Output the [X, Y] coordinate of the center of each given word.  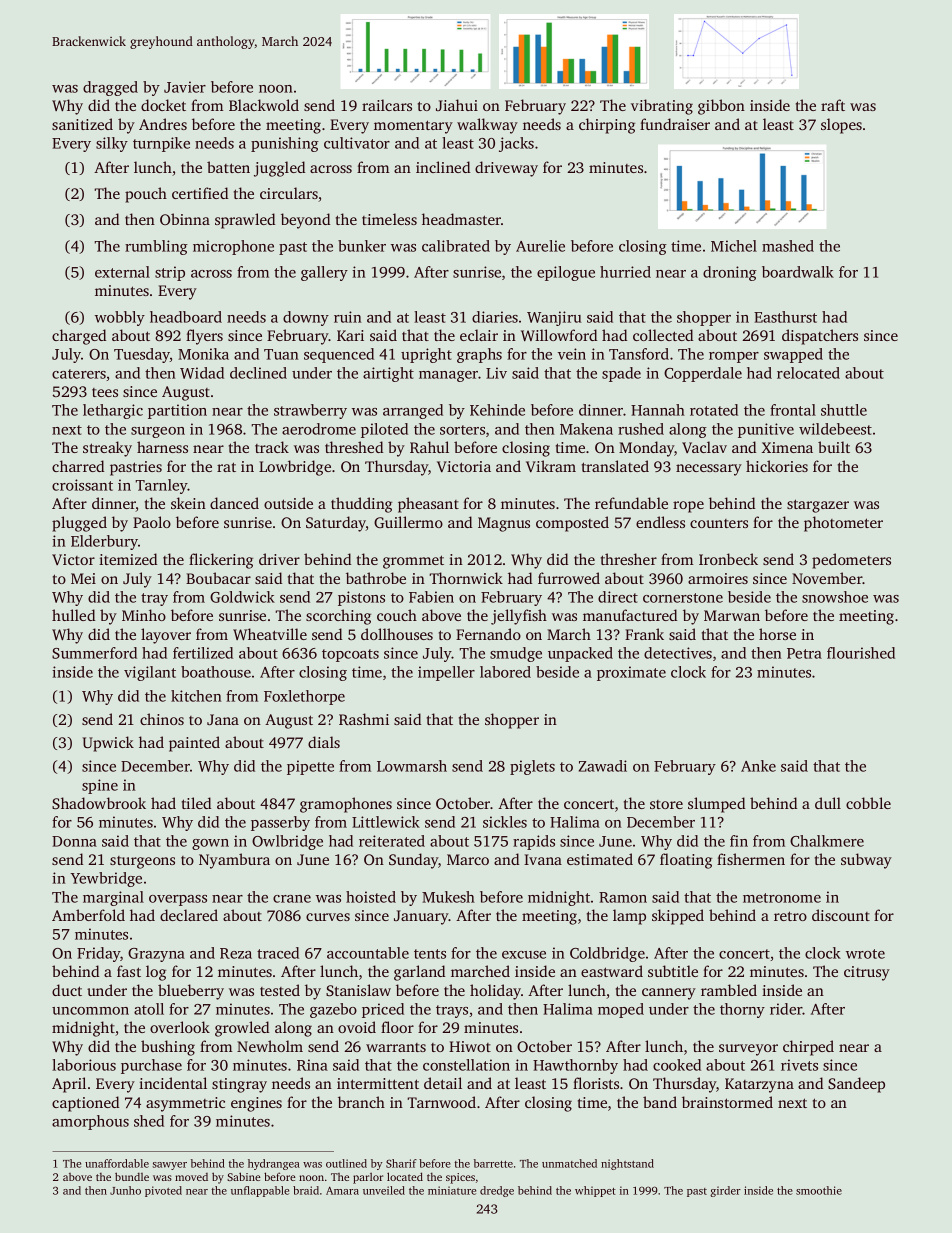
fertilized [203, 653]
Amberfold [88, 915]
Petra [804, 653]
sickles [505, 822]
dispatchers [820, 337]
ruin [348, 317]
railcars [387, 105]
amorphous [90, 1122]
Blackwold [264, 105]
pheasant [428, 505]
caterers [79, 374]
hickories [777, 466]
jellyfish [519, 617]
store [666, 804]
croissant [82, 485]
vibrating [662, 107]
